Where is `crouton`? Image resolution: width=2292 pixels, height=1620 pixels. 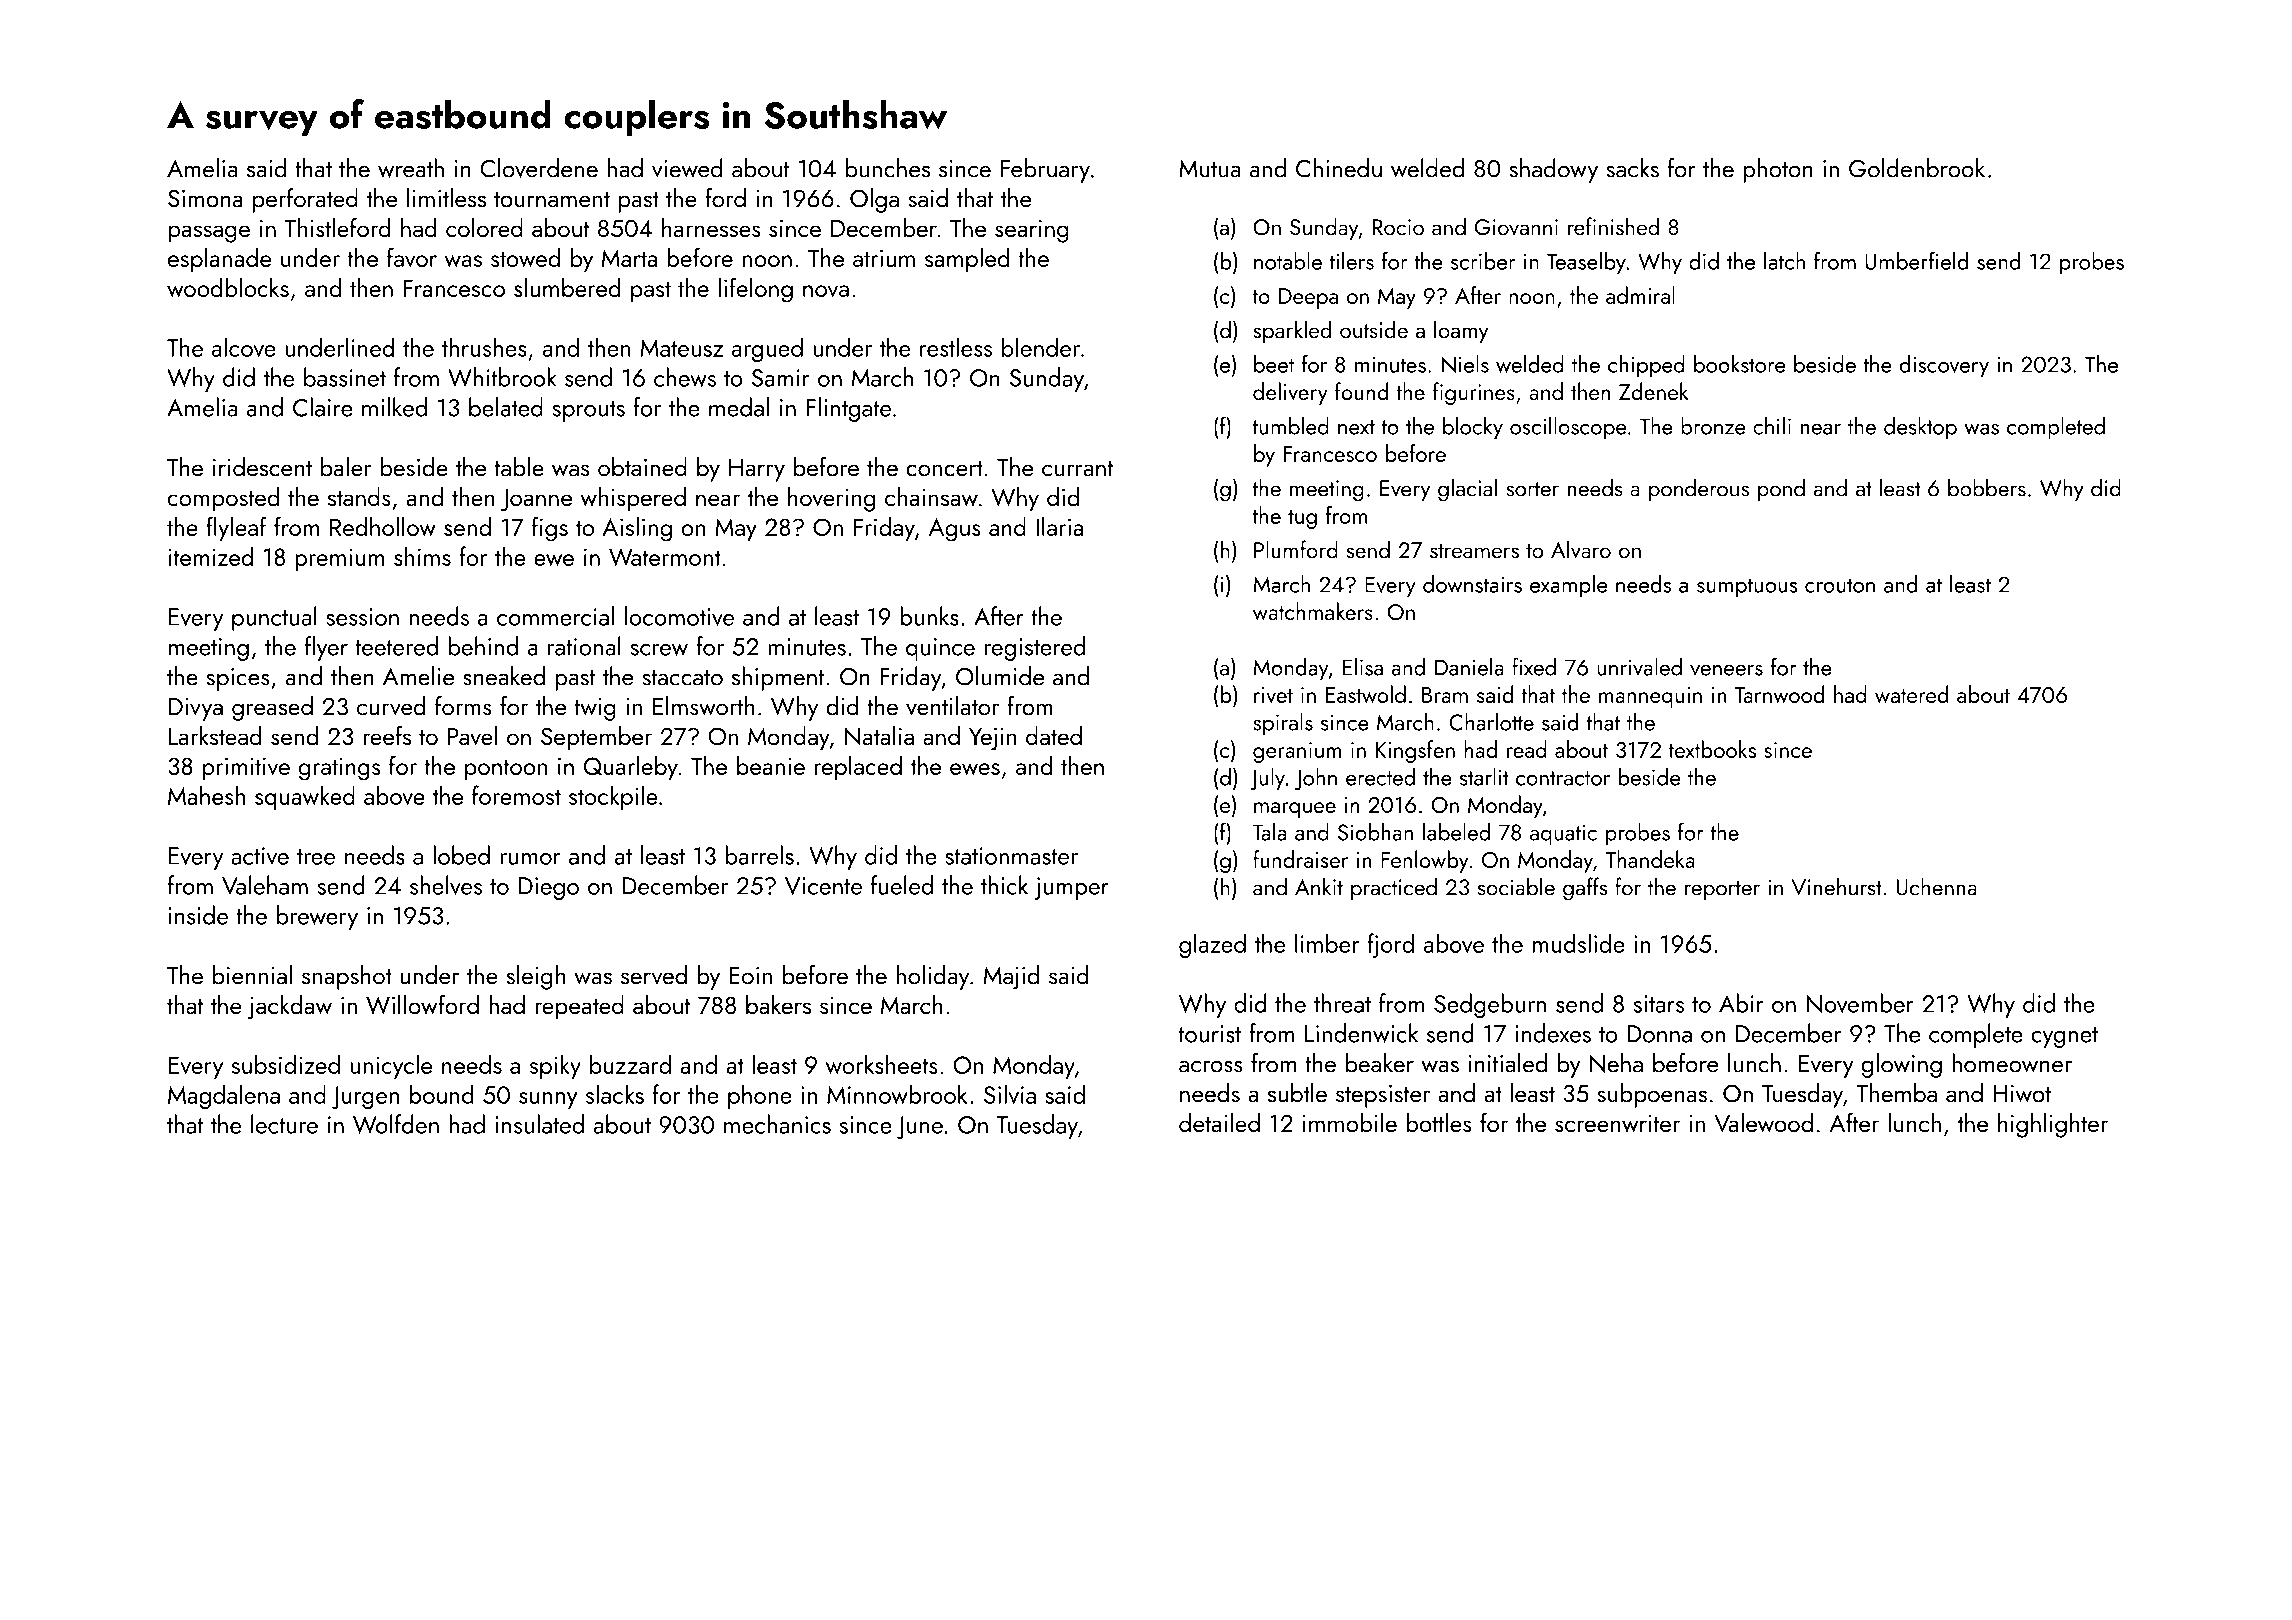
crouton is located at coordinates (1840, 585).
